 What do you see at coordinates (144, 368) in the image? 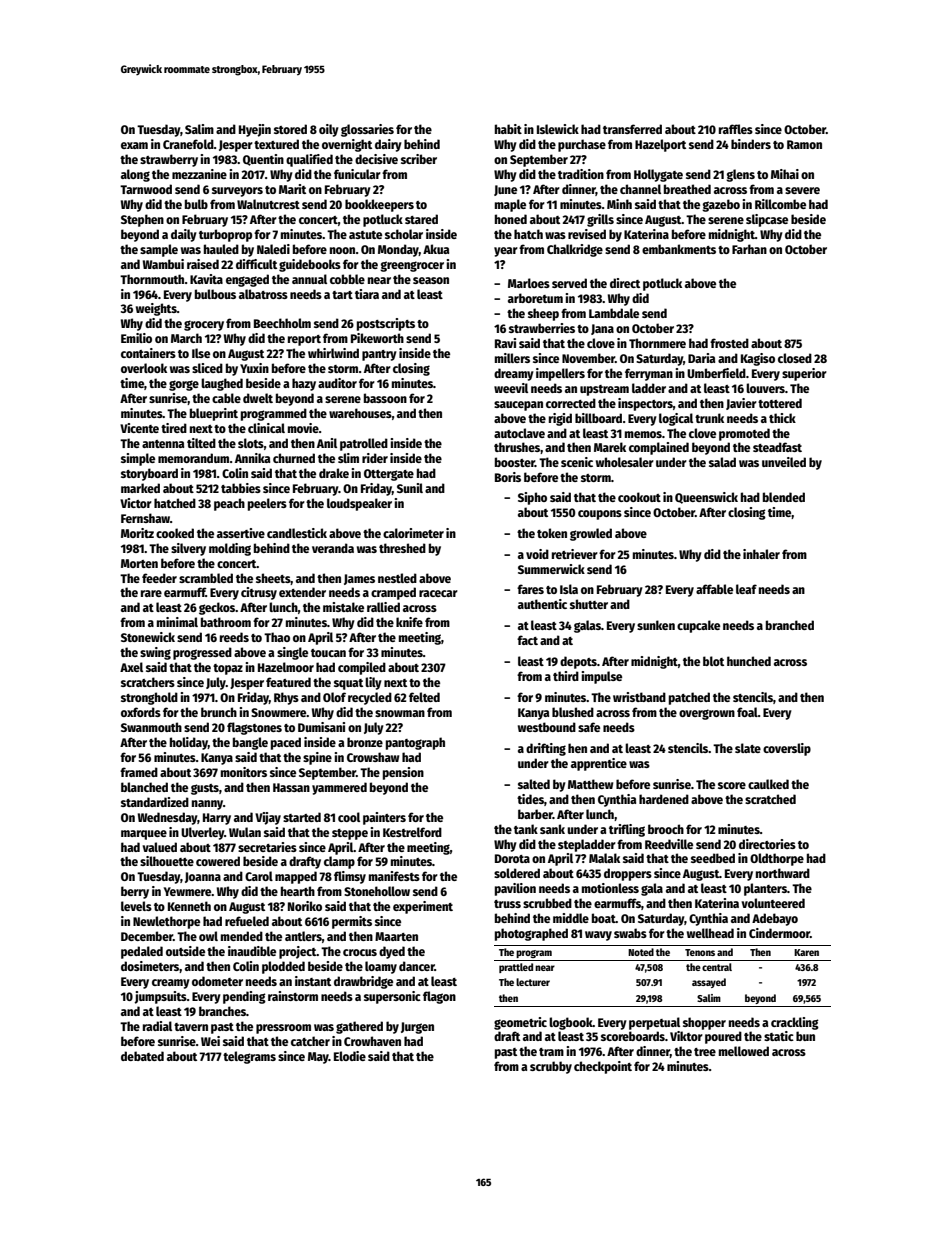
I see `overlook` at bounding box center [144, 368].
